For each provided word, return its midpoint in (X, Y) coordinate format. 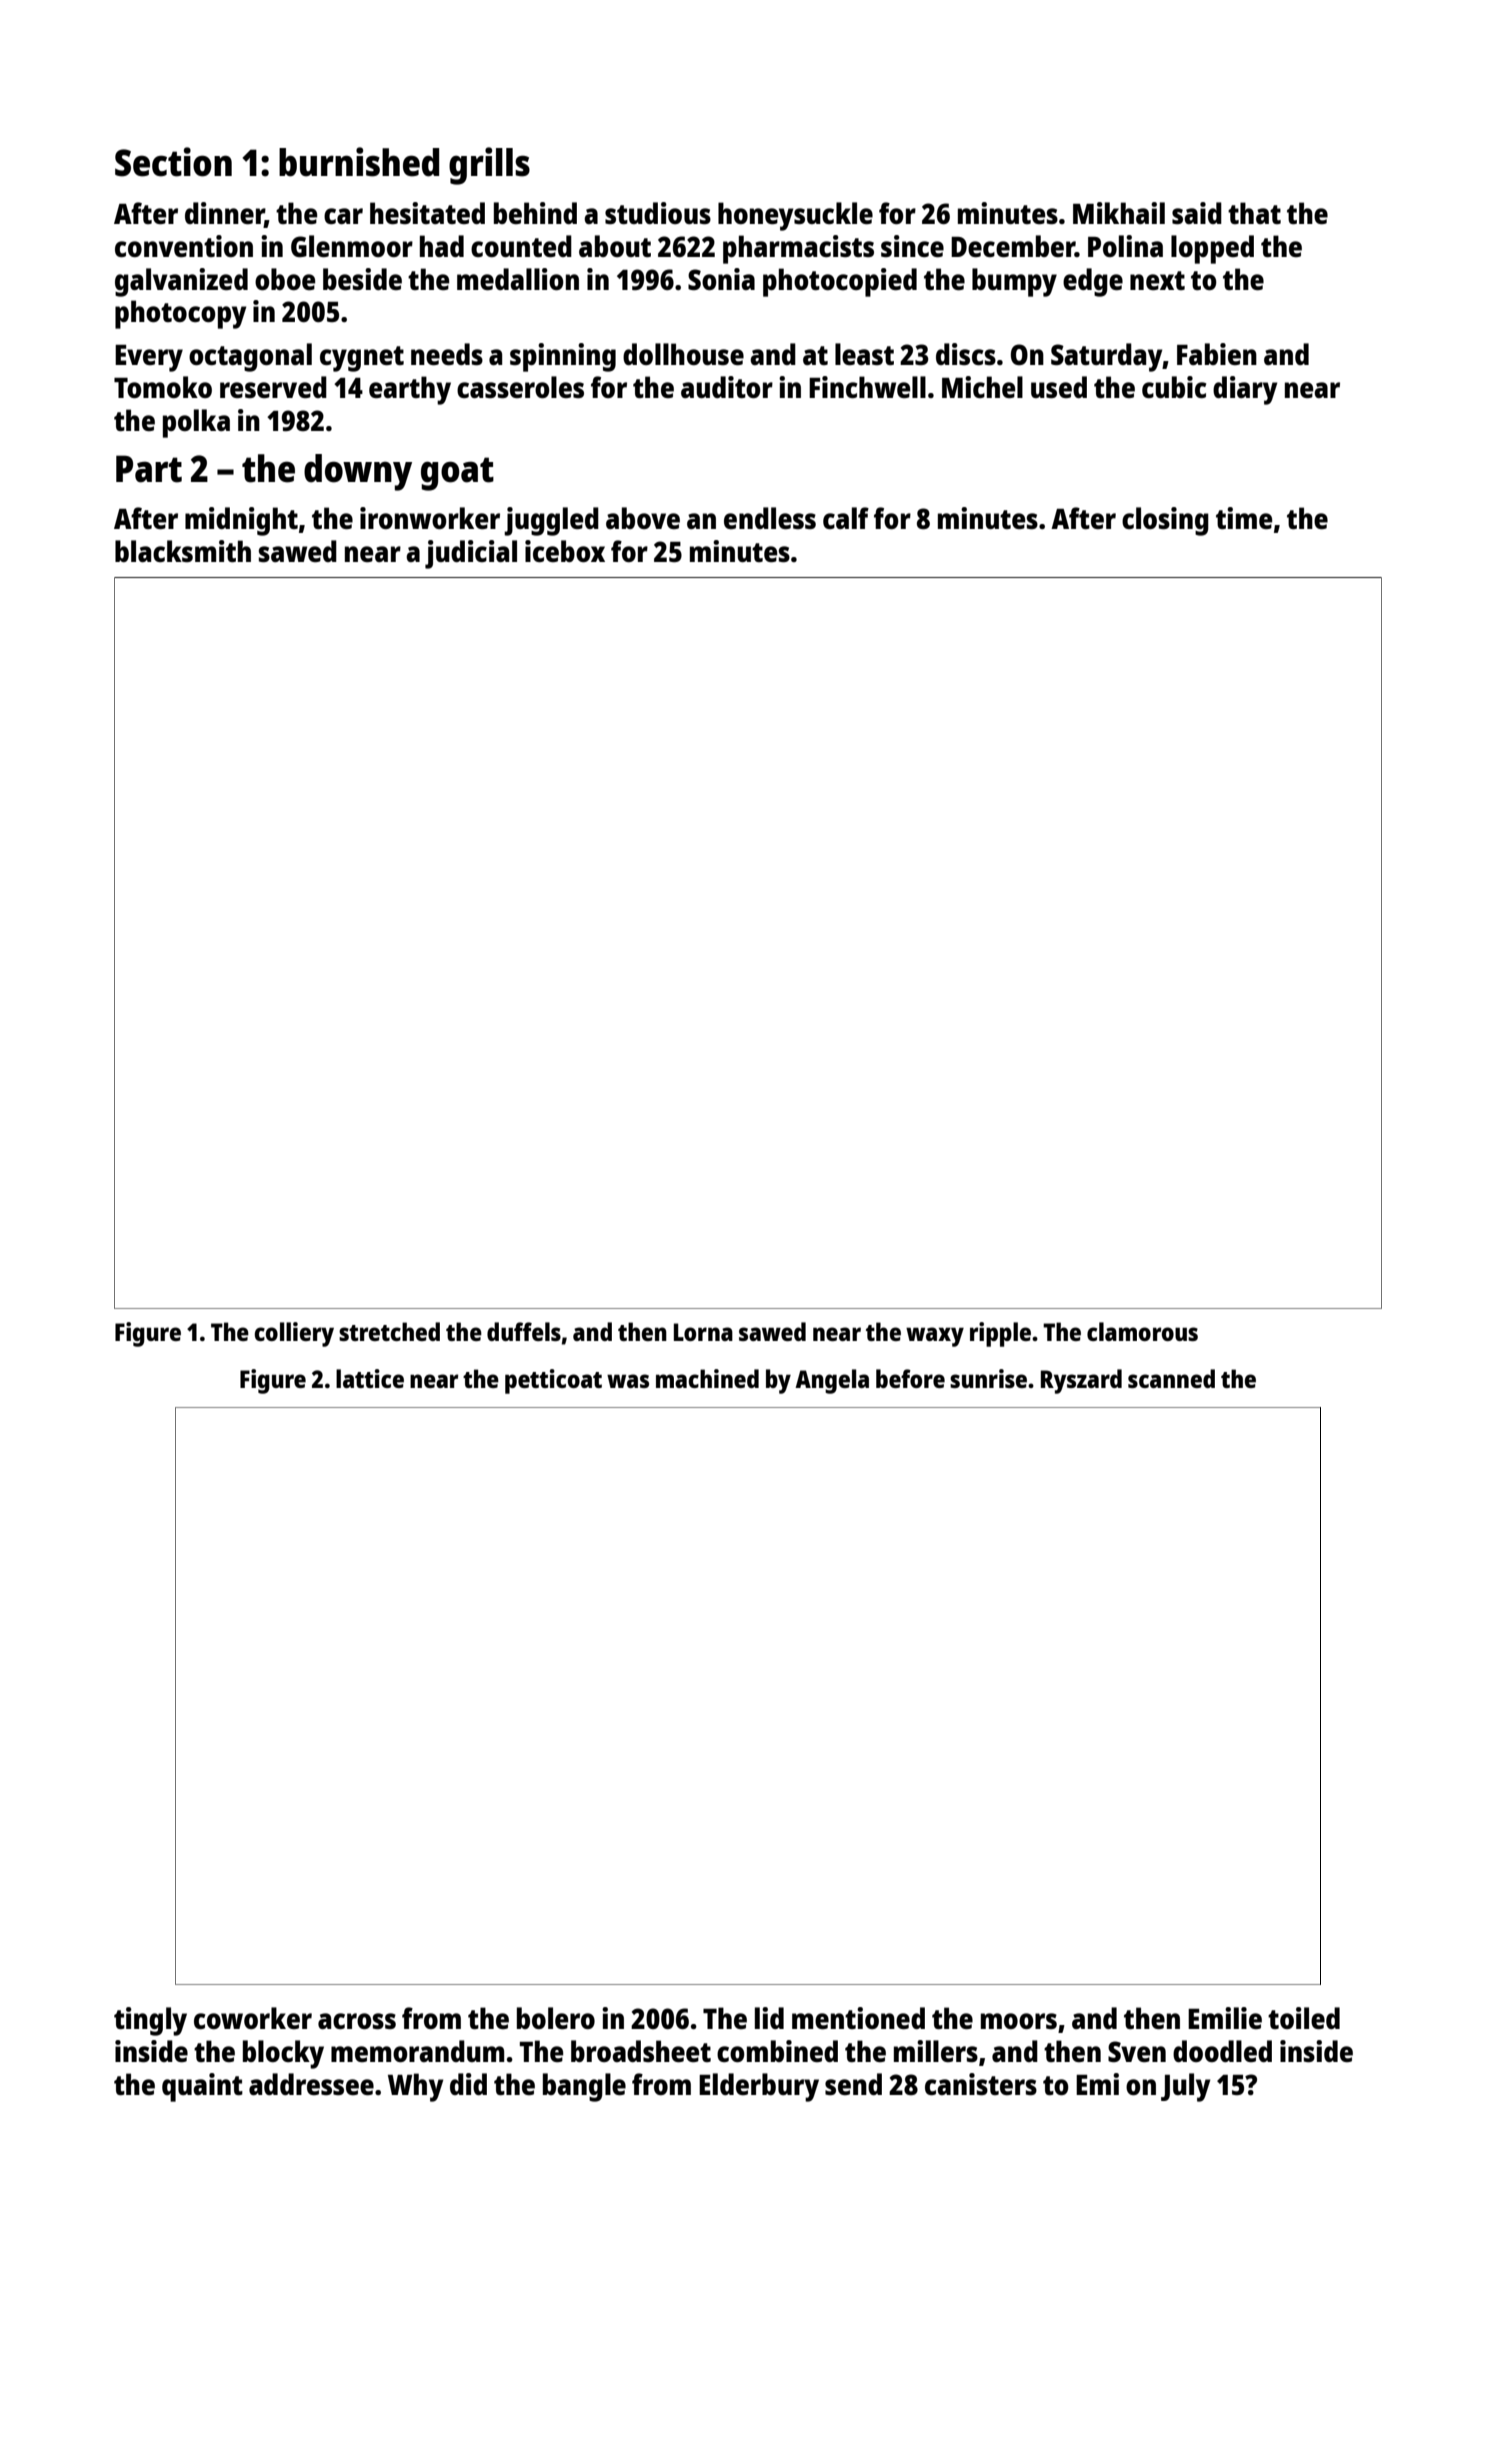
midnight (241, 521)
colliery (294, 1334)
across (357, 2021)
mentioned (858, 2018)
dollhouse (683, 354)
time (1244, 518)
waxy (935, 1337)
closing (1165, 521)
